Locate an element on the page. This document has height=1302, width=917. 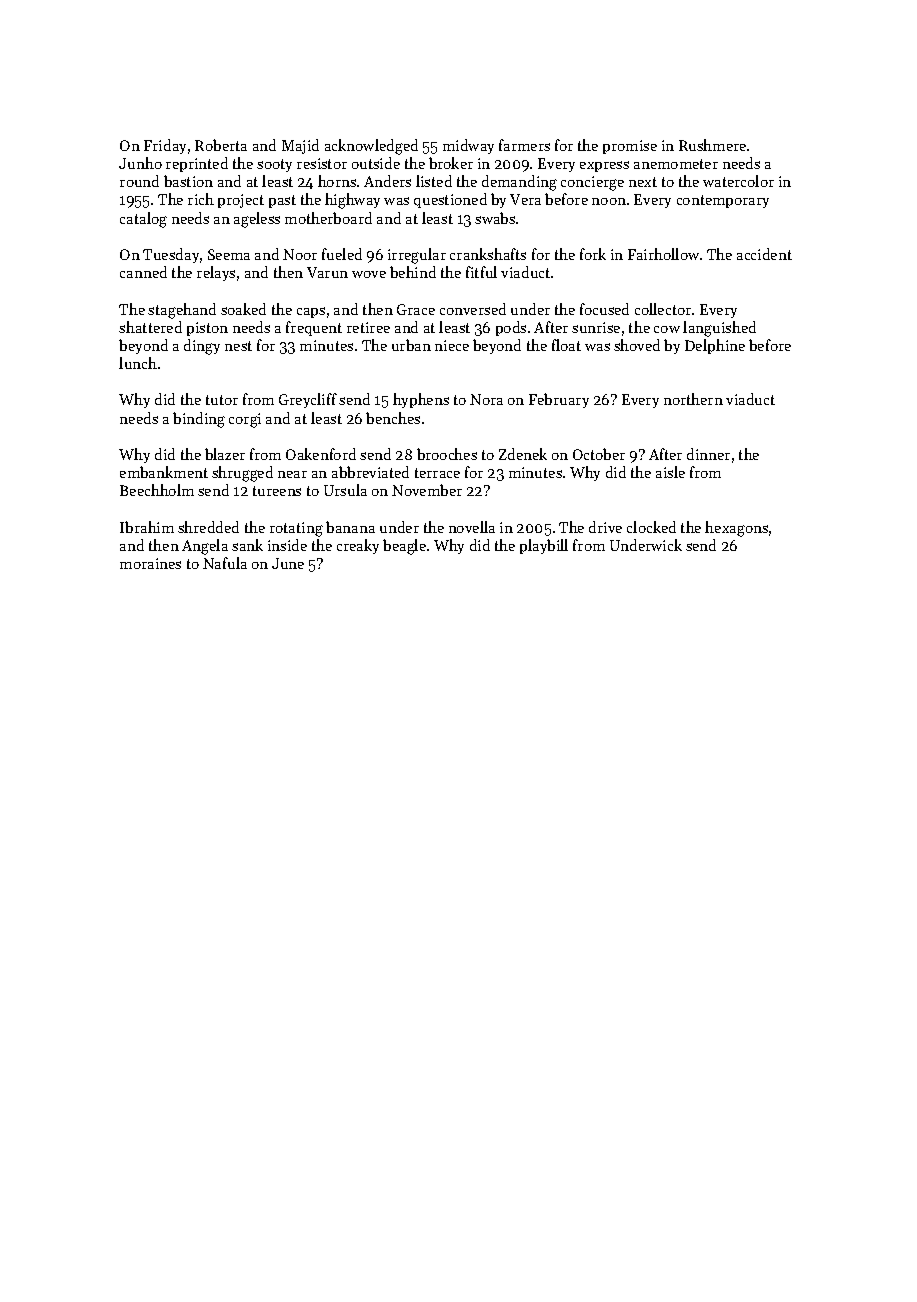
dinner is located at coordinates (708, 454).
